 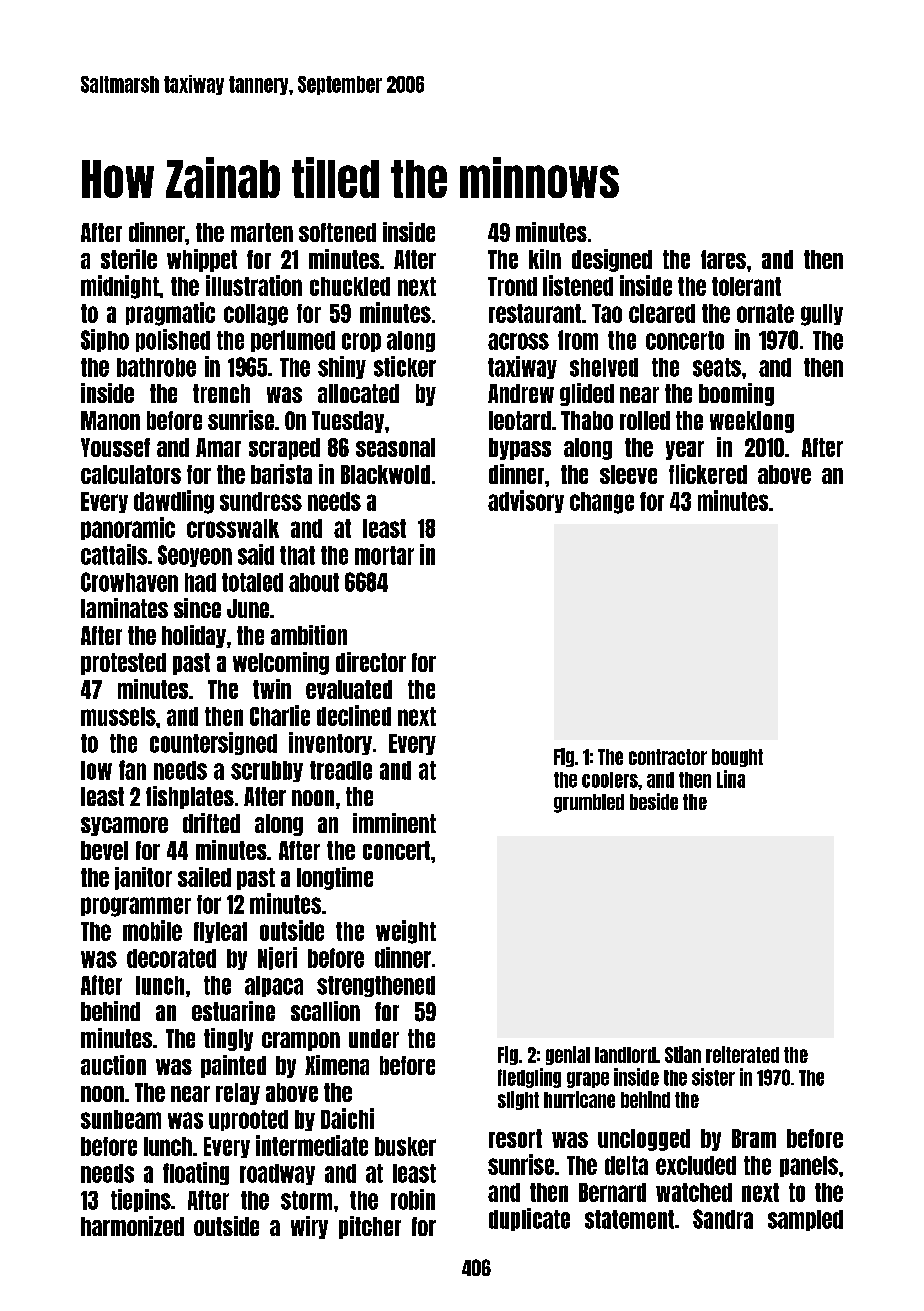 What do you see at coordinates (737, 758) in the screenshot?
I see `bought` at bounding box center [737, 758].
